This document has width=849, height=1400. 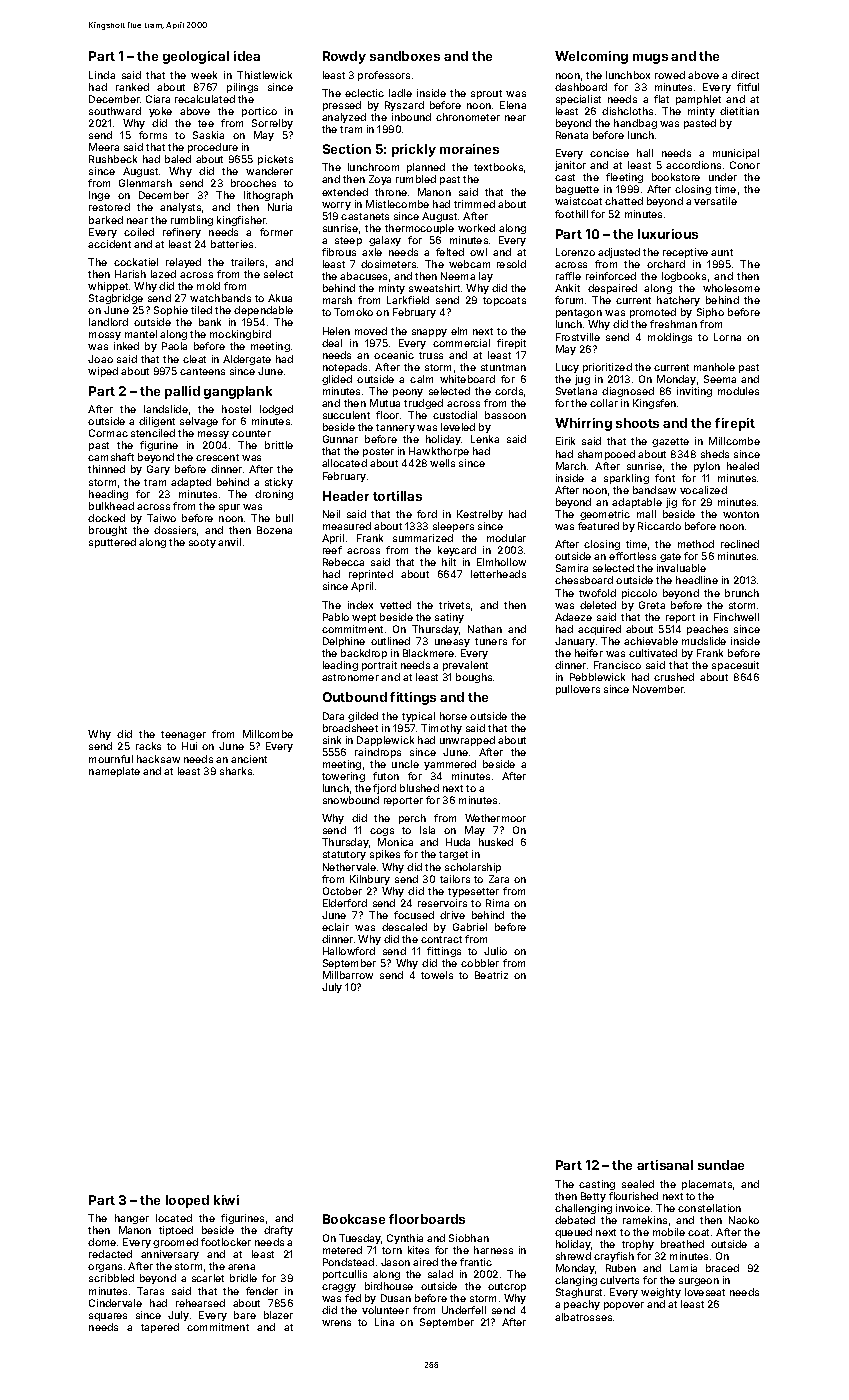 I want to click on brunch, so click(x=742, y=593).
